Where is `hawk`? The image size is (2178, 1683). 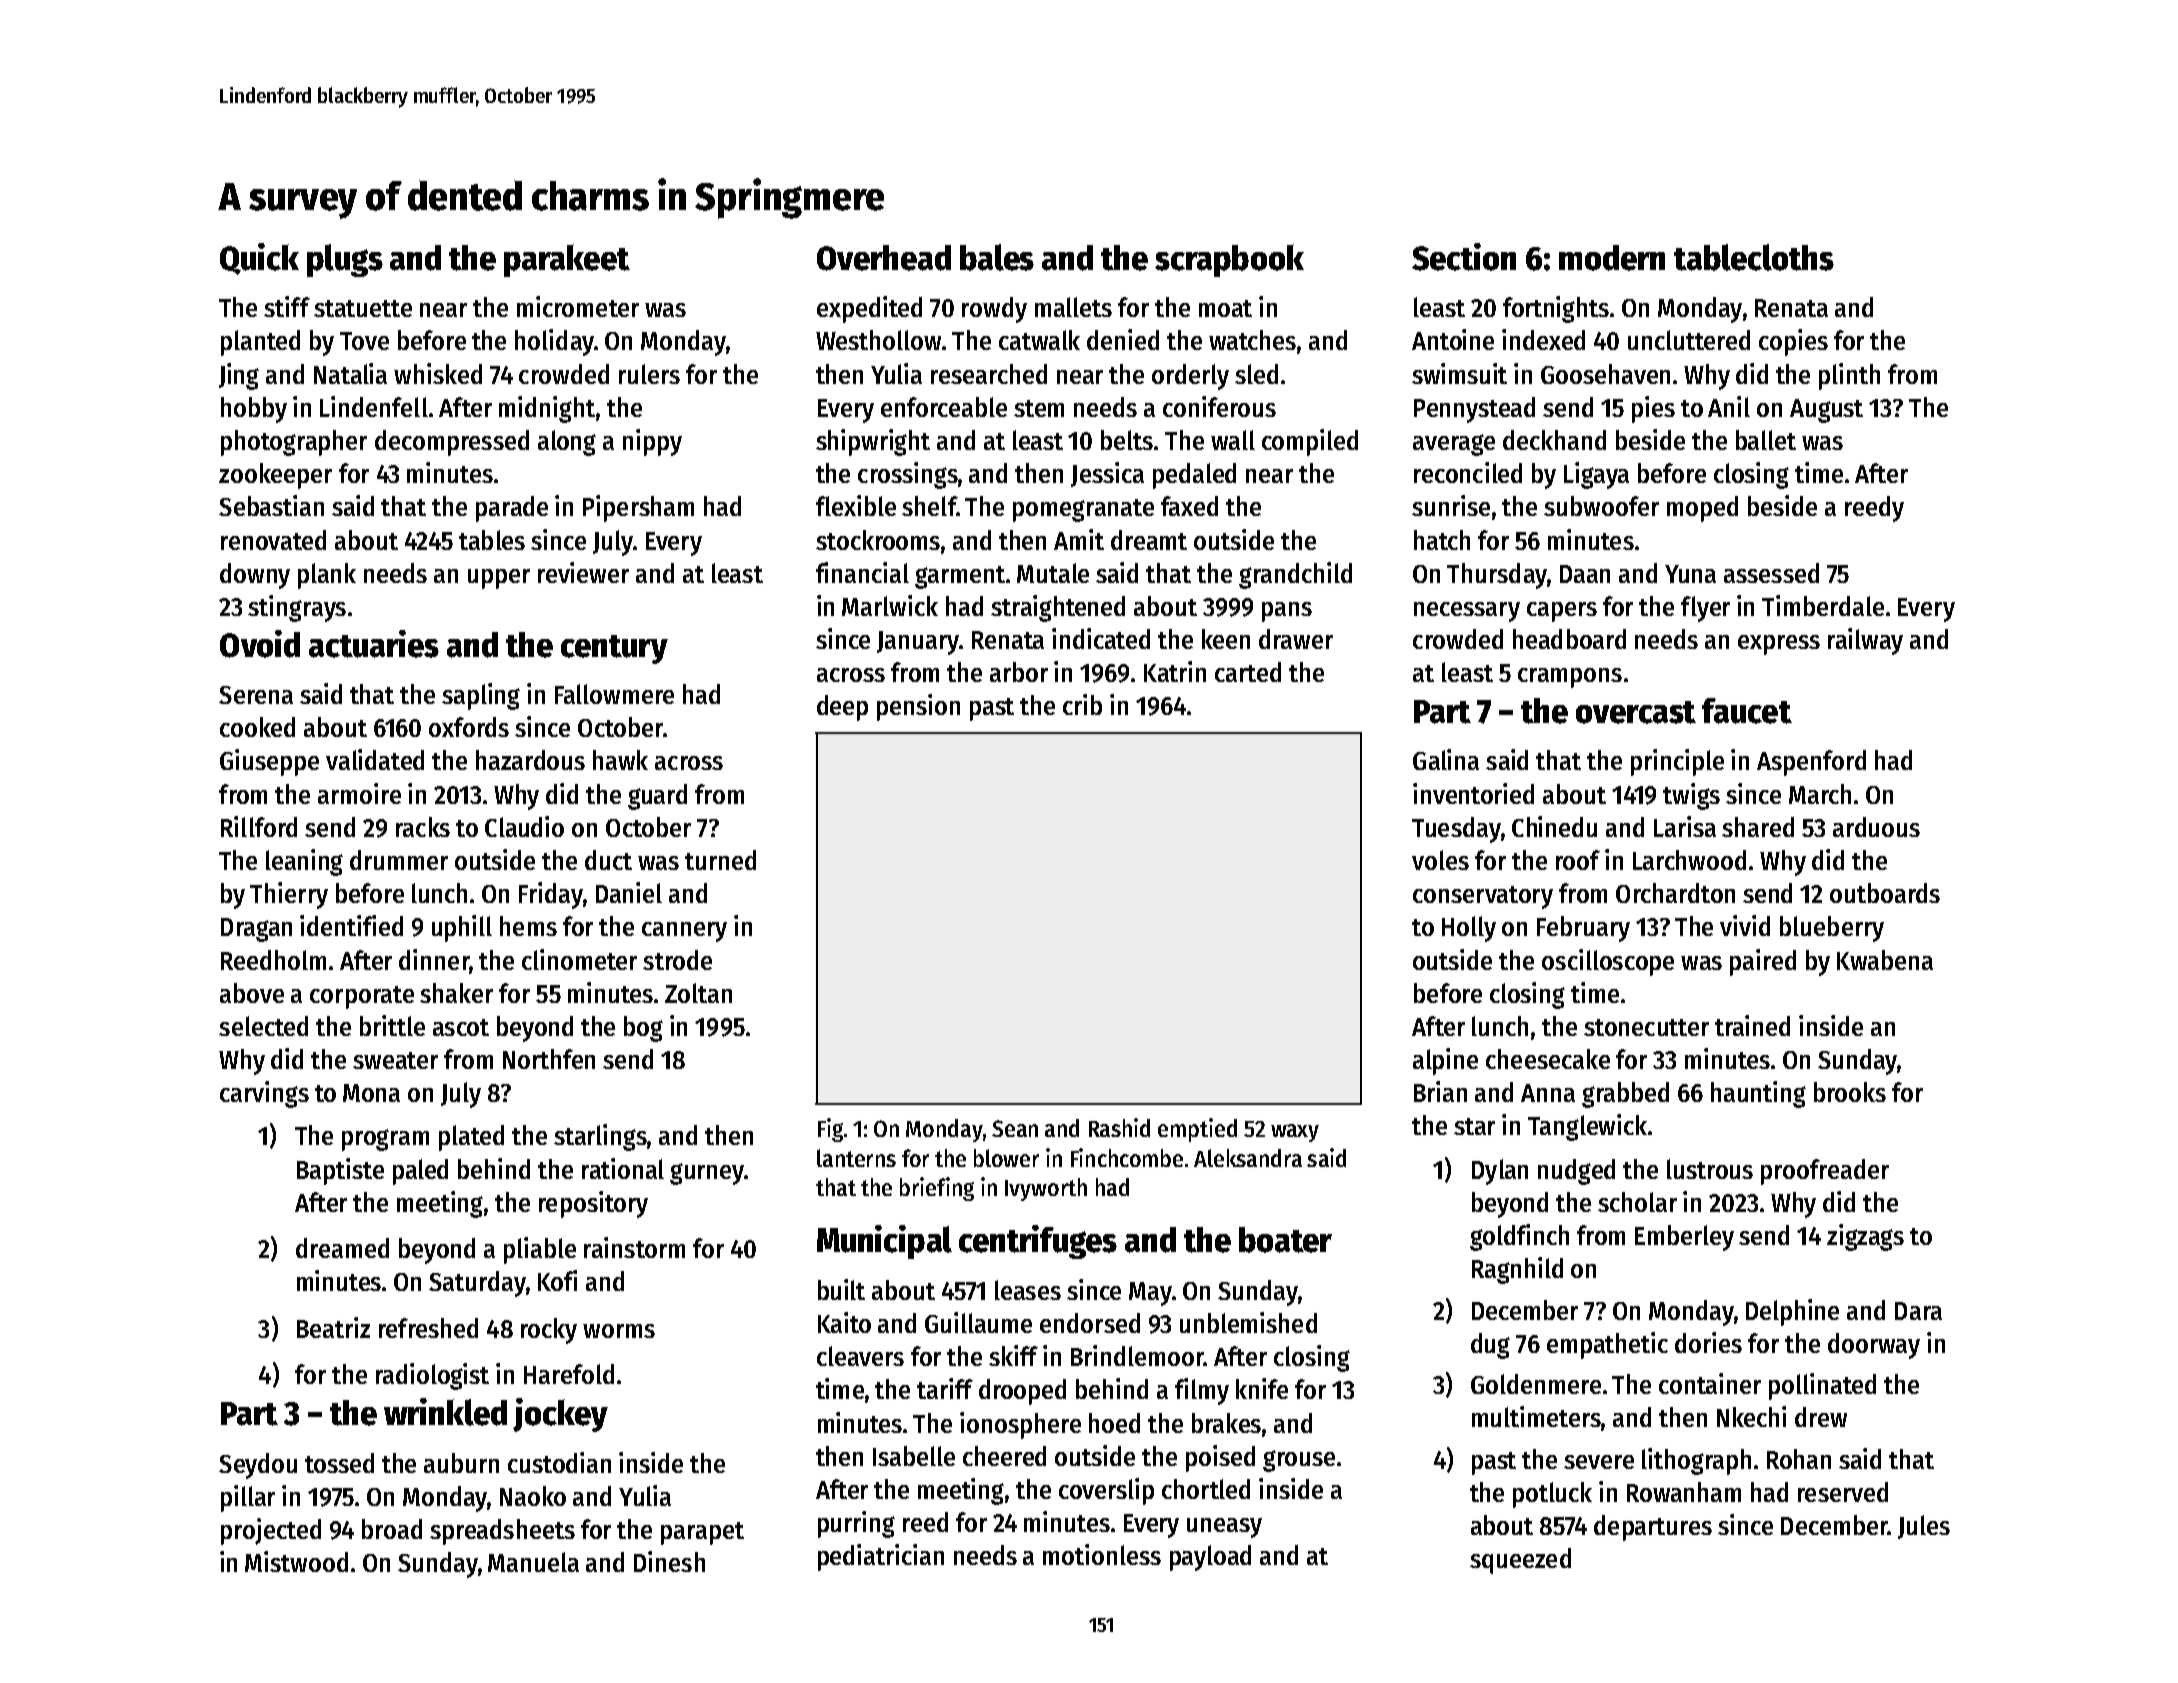
hawk is located at coordinates (620, 760).
